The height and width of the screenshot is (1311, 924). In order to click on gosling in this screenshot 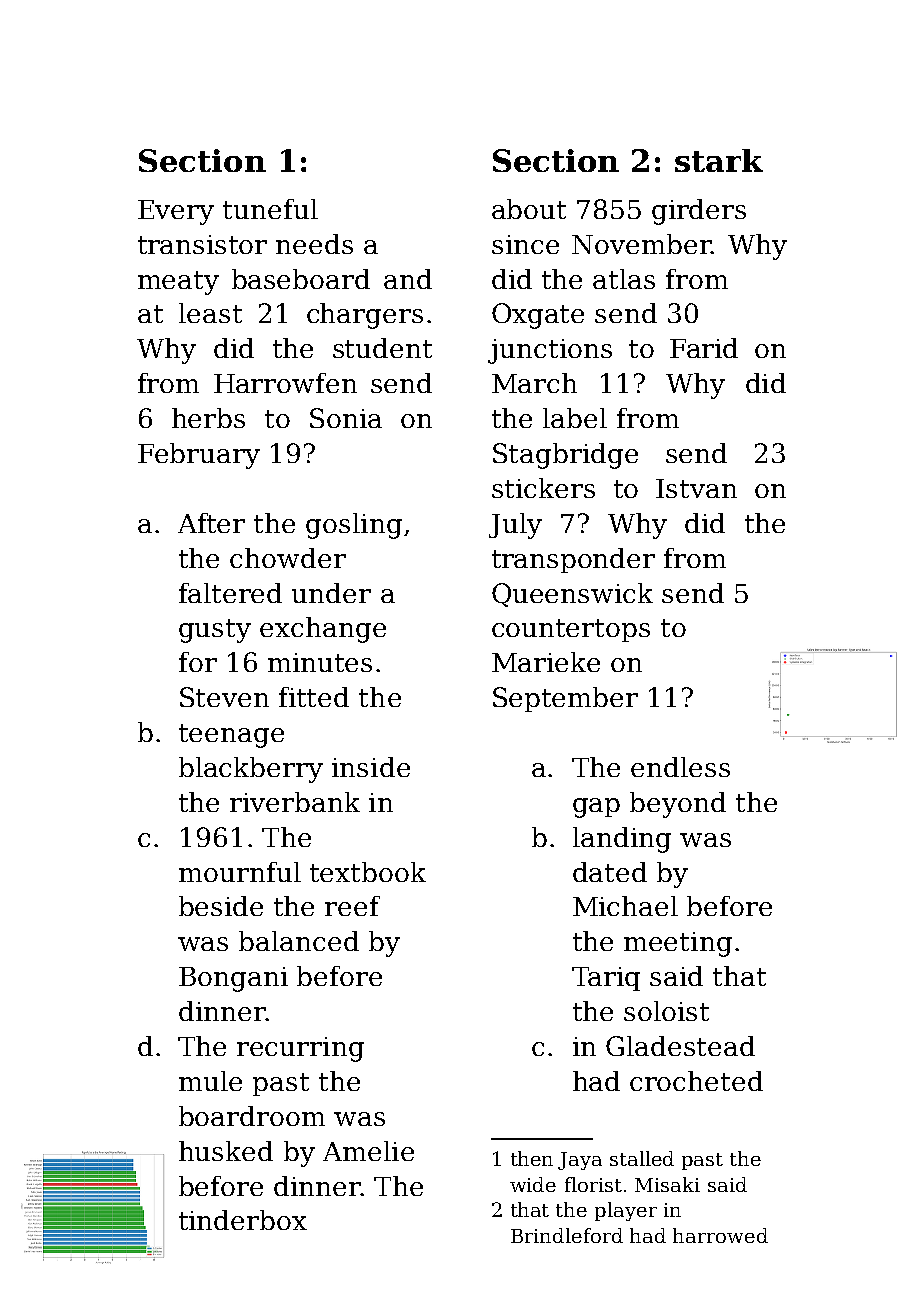, I will do `click(354, 526)`.
